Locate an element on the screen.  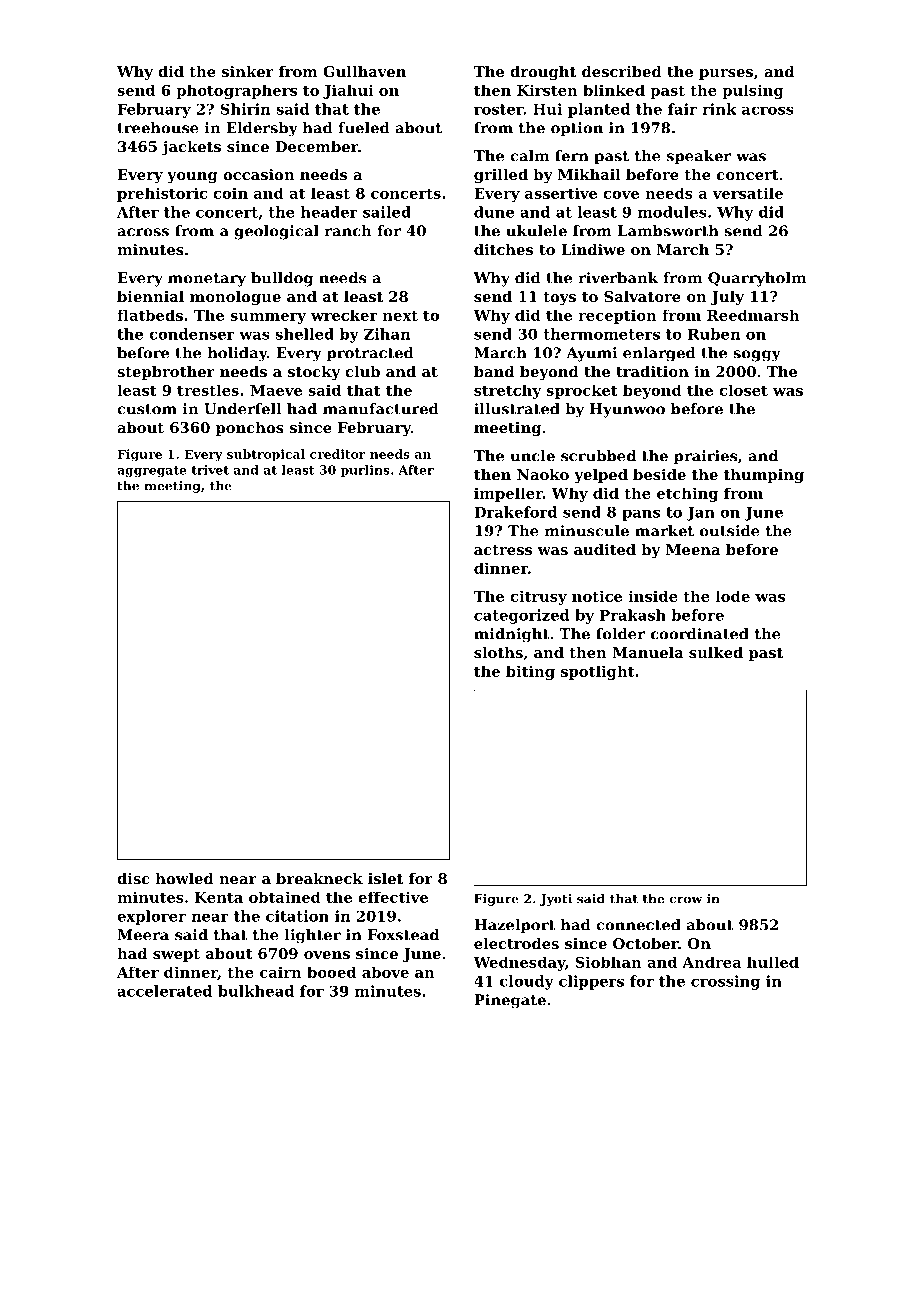
impeller is located at coordinates (508, 494).
